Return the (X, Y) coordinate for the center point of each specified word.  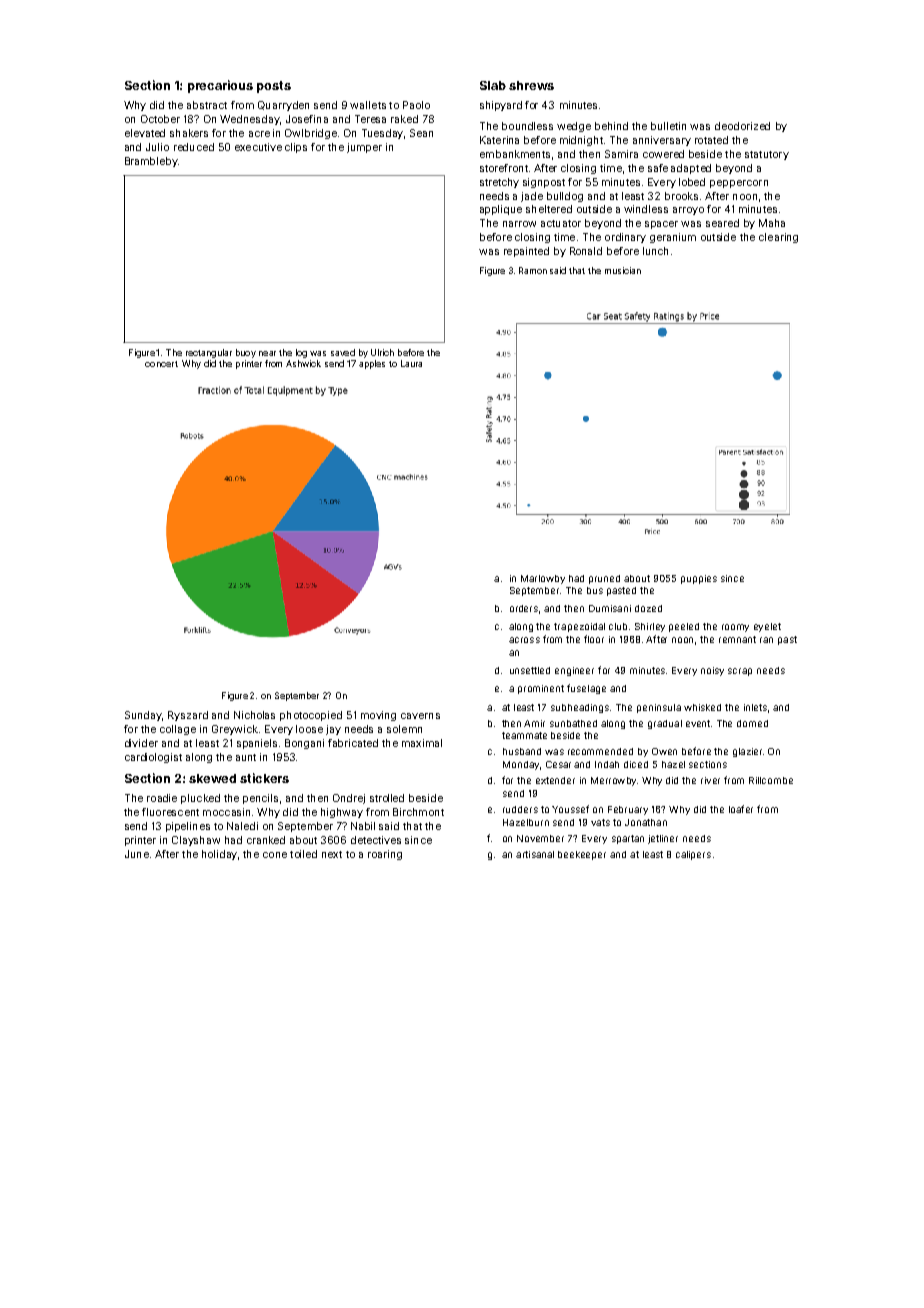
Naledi (242, 826)
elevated (145, 133)
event (698, 723)
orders (524, 608)
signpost (544, 183)
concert (161, 364)
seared (722, 223)
